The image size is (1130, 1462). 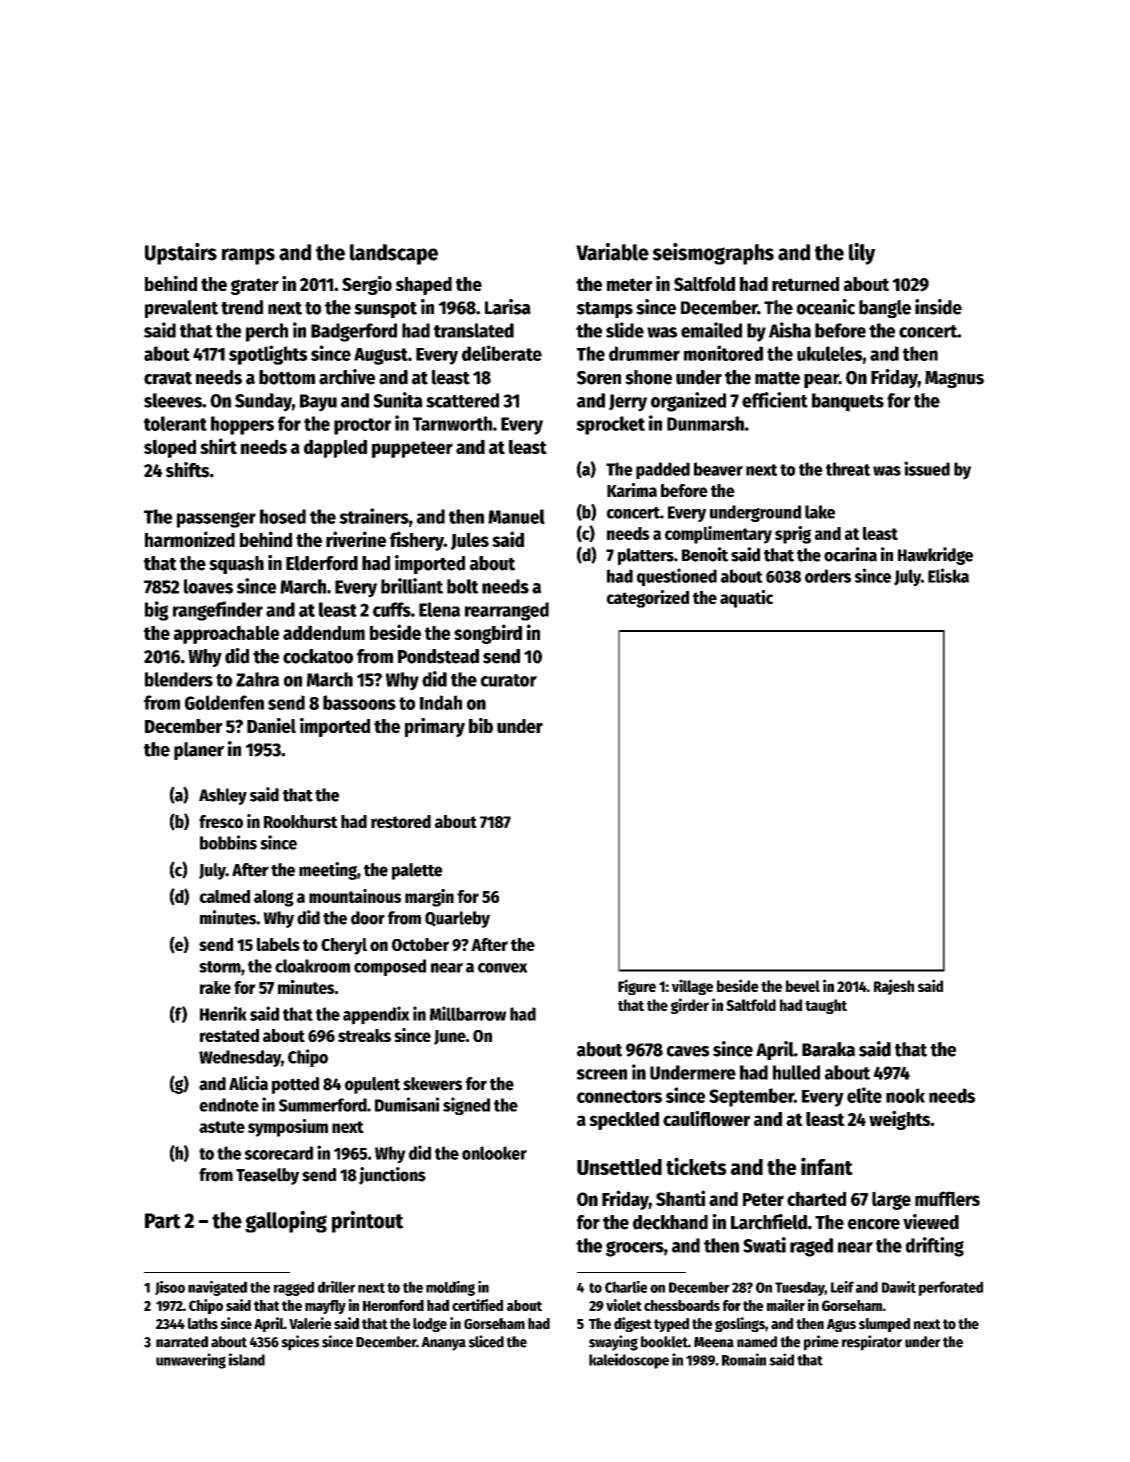 What do you see at coordinates (862, 254) in the screenshot?
I see `lily` at bounding box center [862, 254].
